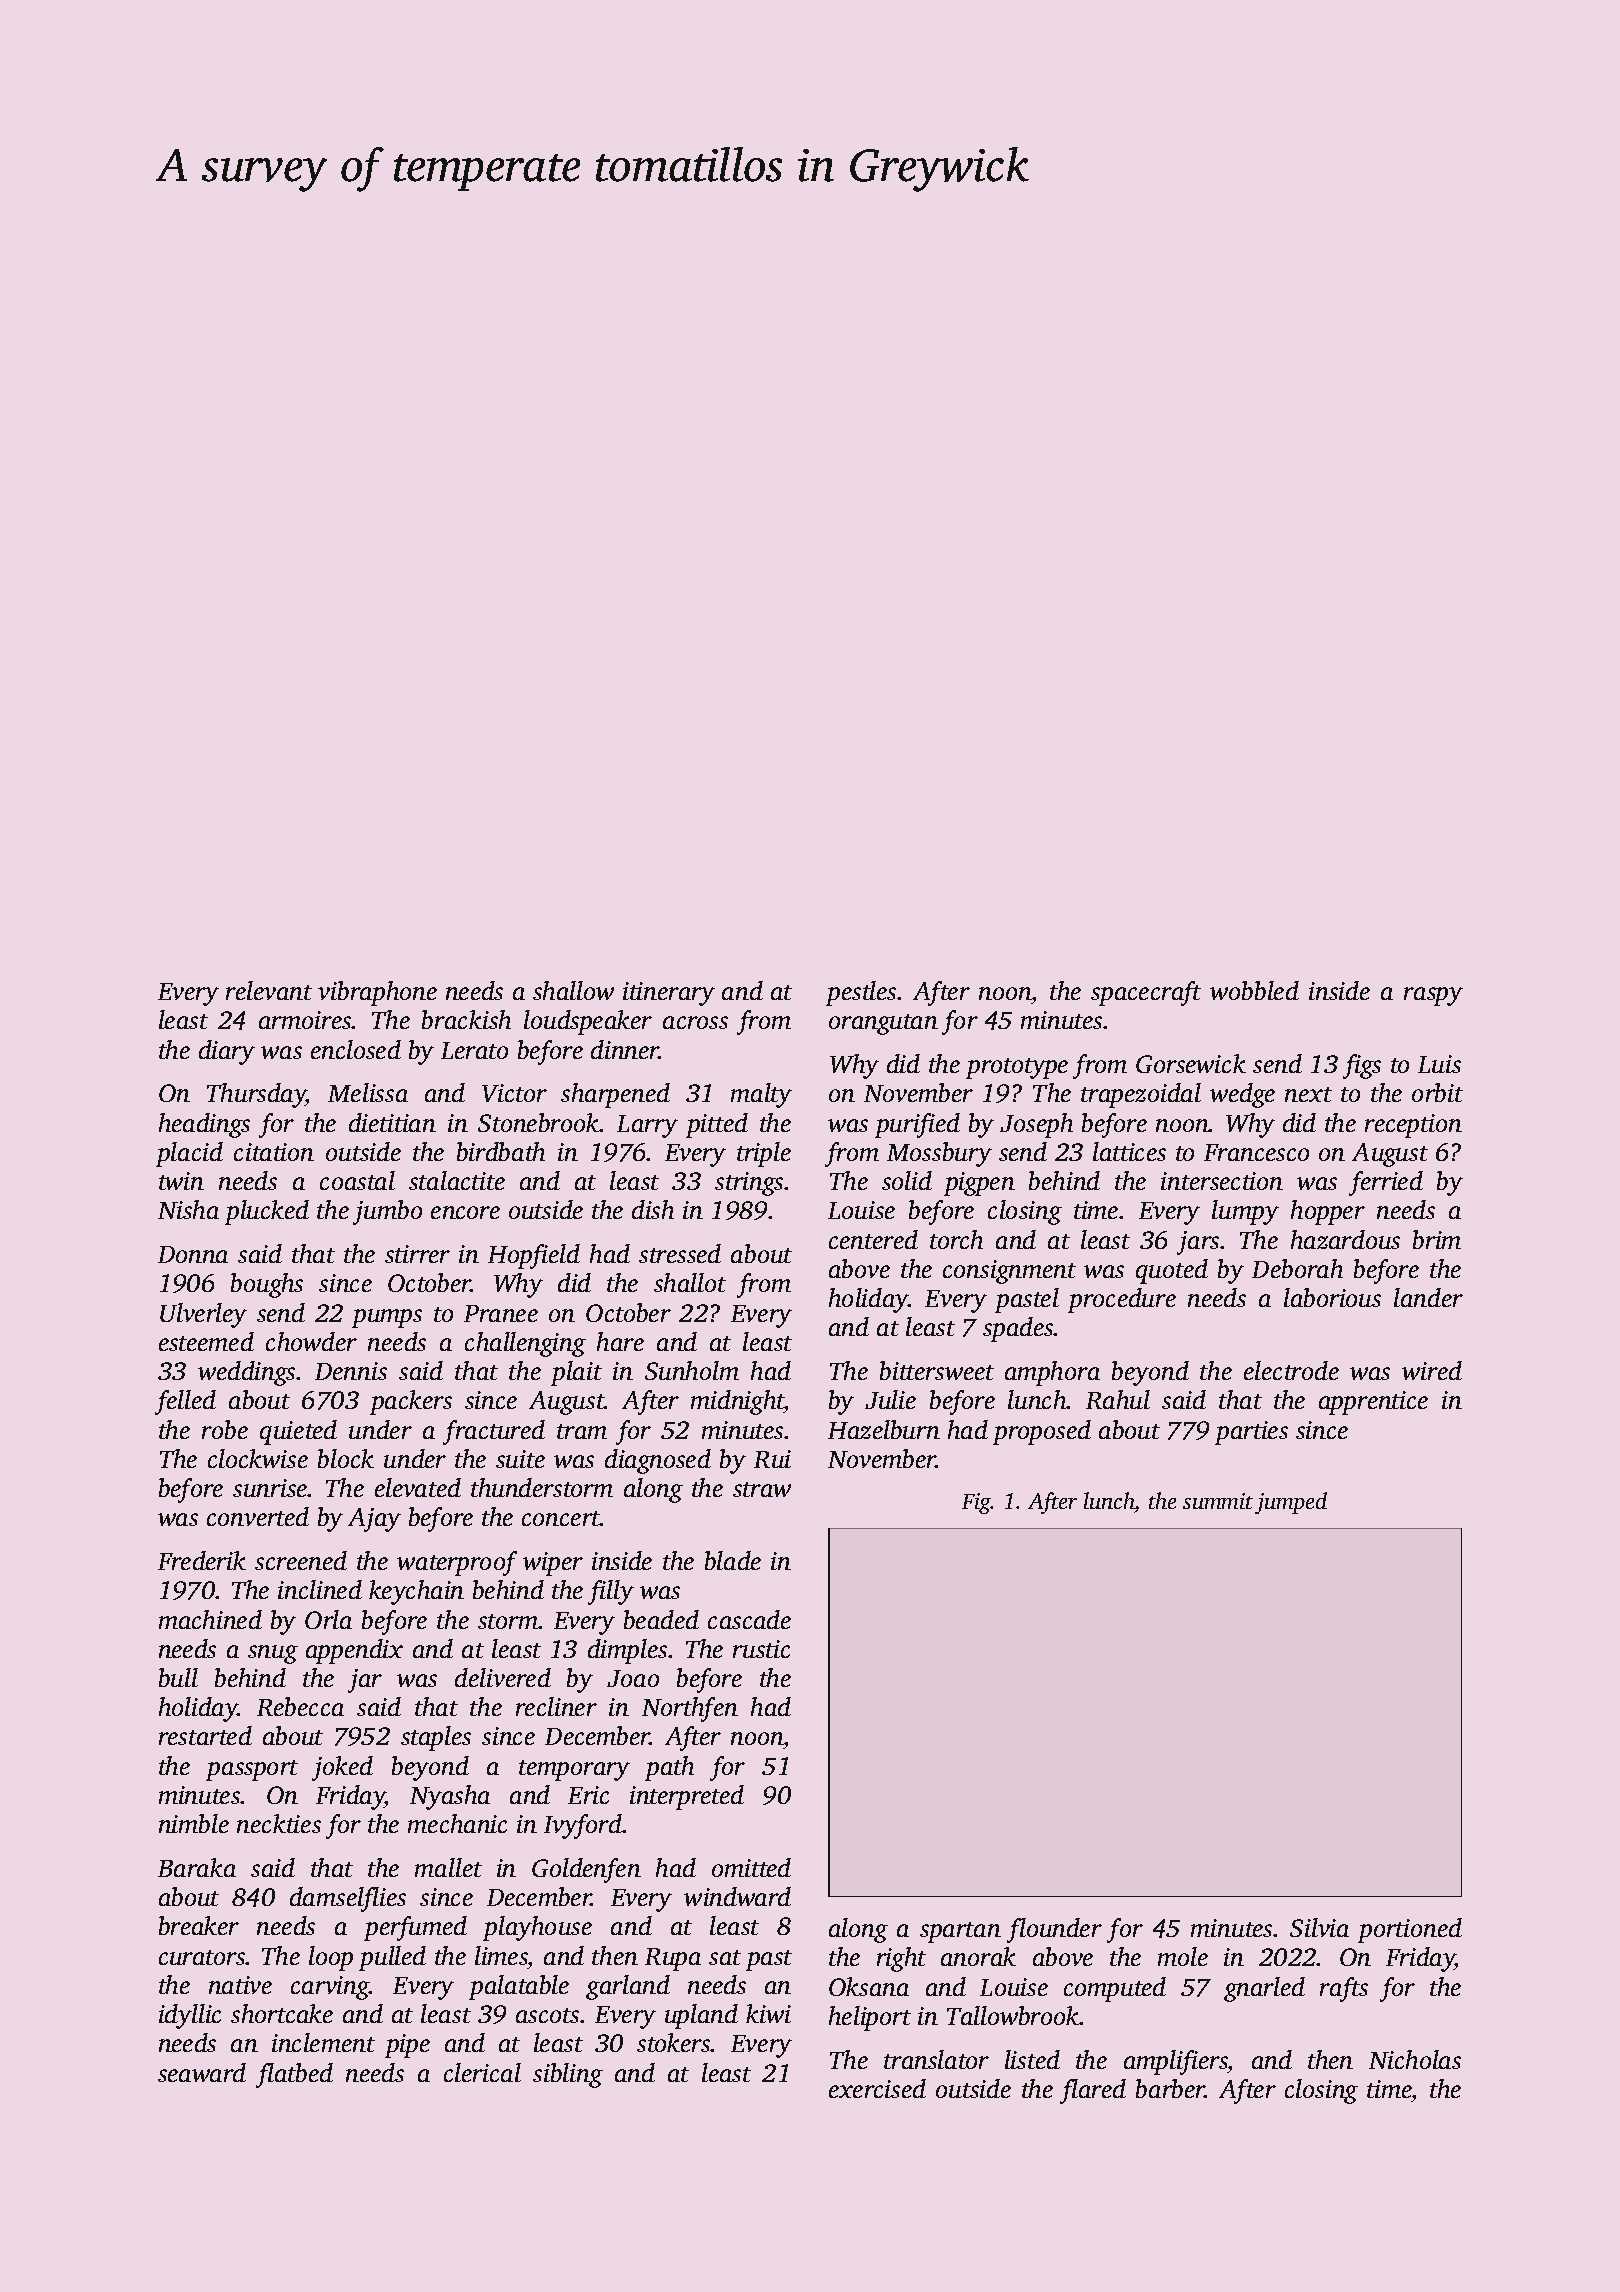 The width and height of the document is (1620, 2292). Describe the element at coordinates (1254, 990) in the document. I see `wobbled` at that location.
